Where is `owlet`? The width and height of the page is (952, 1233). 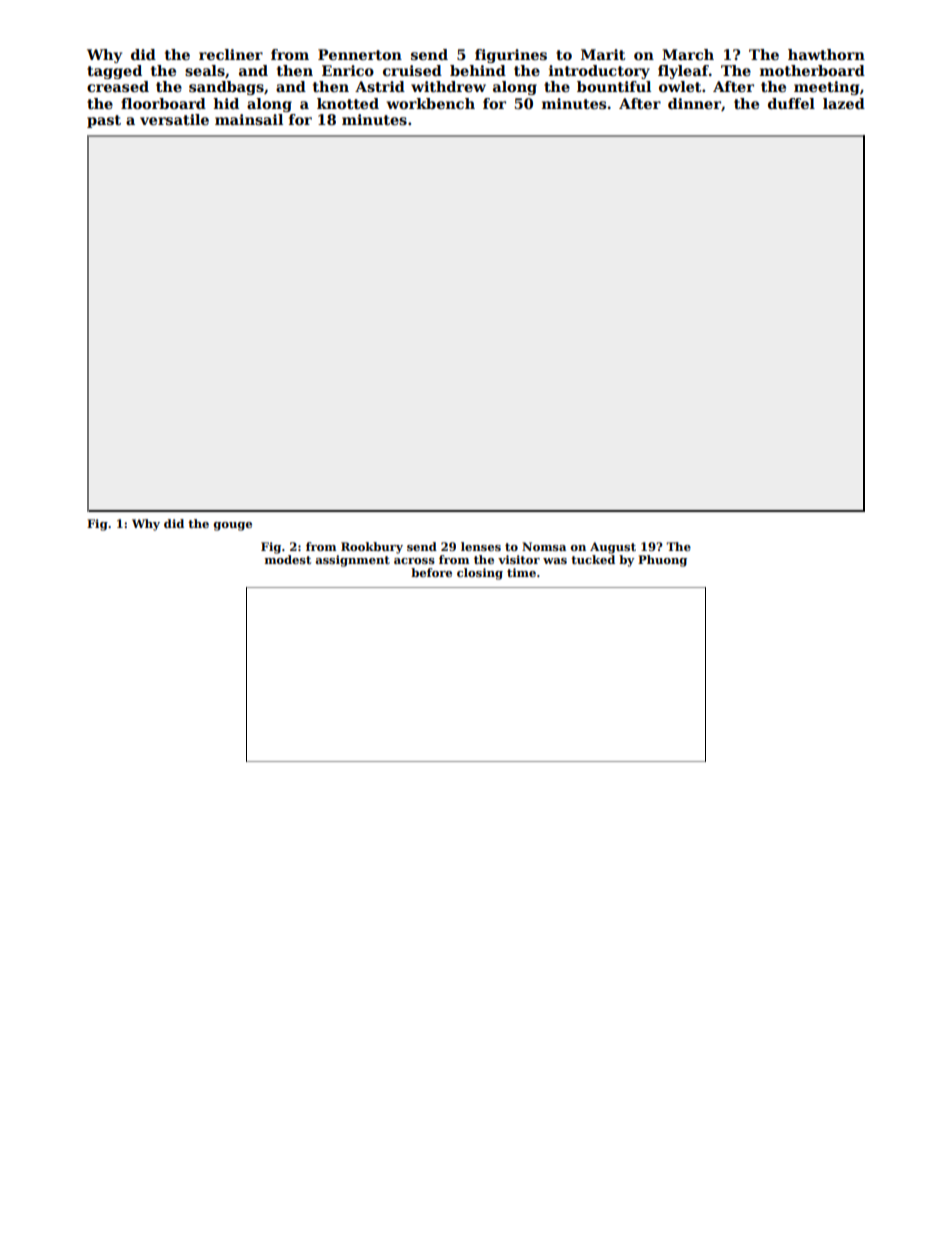
owlet is located at coordinates (680, 86).
